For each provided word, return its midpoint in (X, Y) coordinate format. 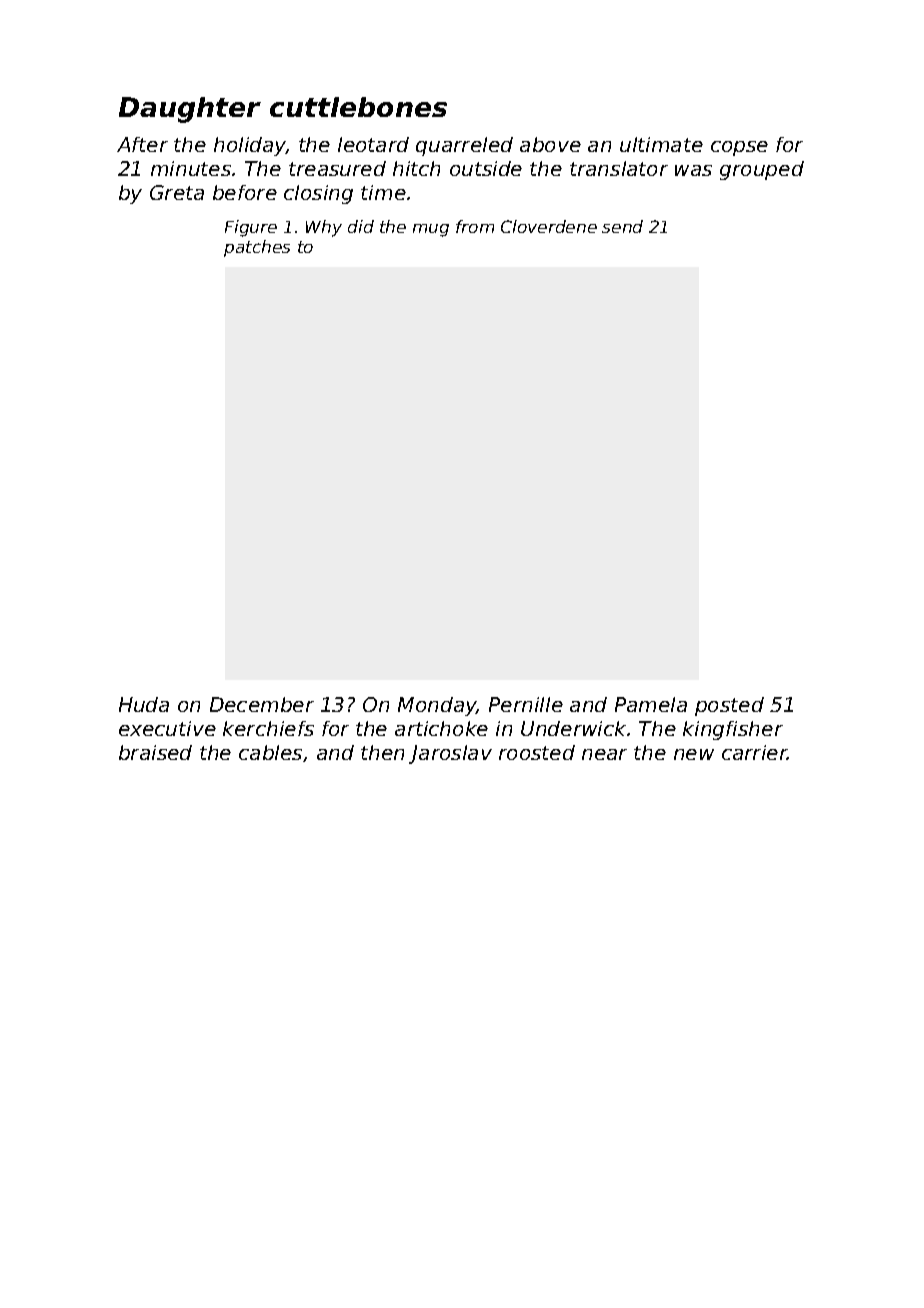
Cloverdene (549, 226)
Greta (177, 192)
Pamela (651, 704)
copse (739, 148)
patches (257, 248)
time (383, 192)
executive (167, 728)
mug (431, 230)
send (622, 226)
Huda (144, 704)
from (475, 226)
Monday (437, 706)
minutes (191, 168)
